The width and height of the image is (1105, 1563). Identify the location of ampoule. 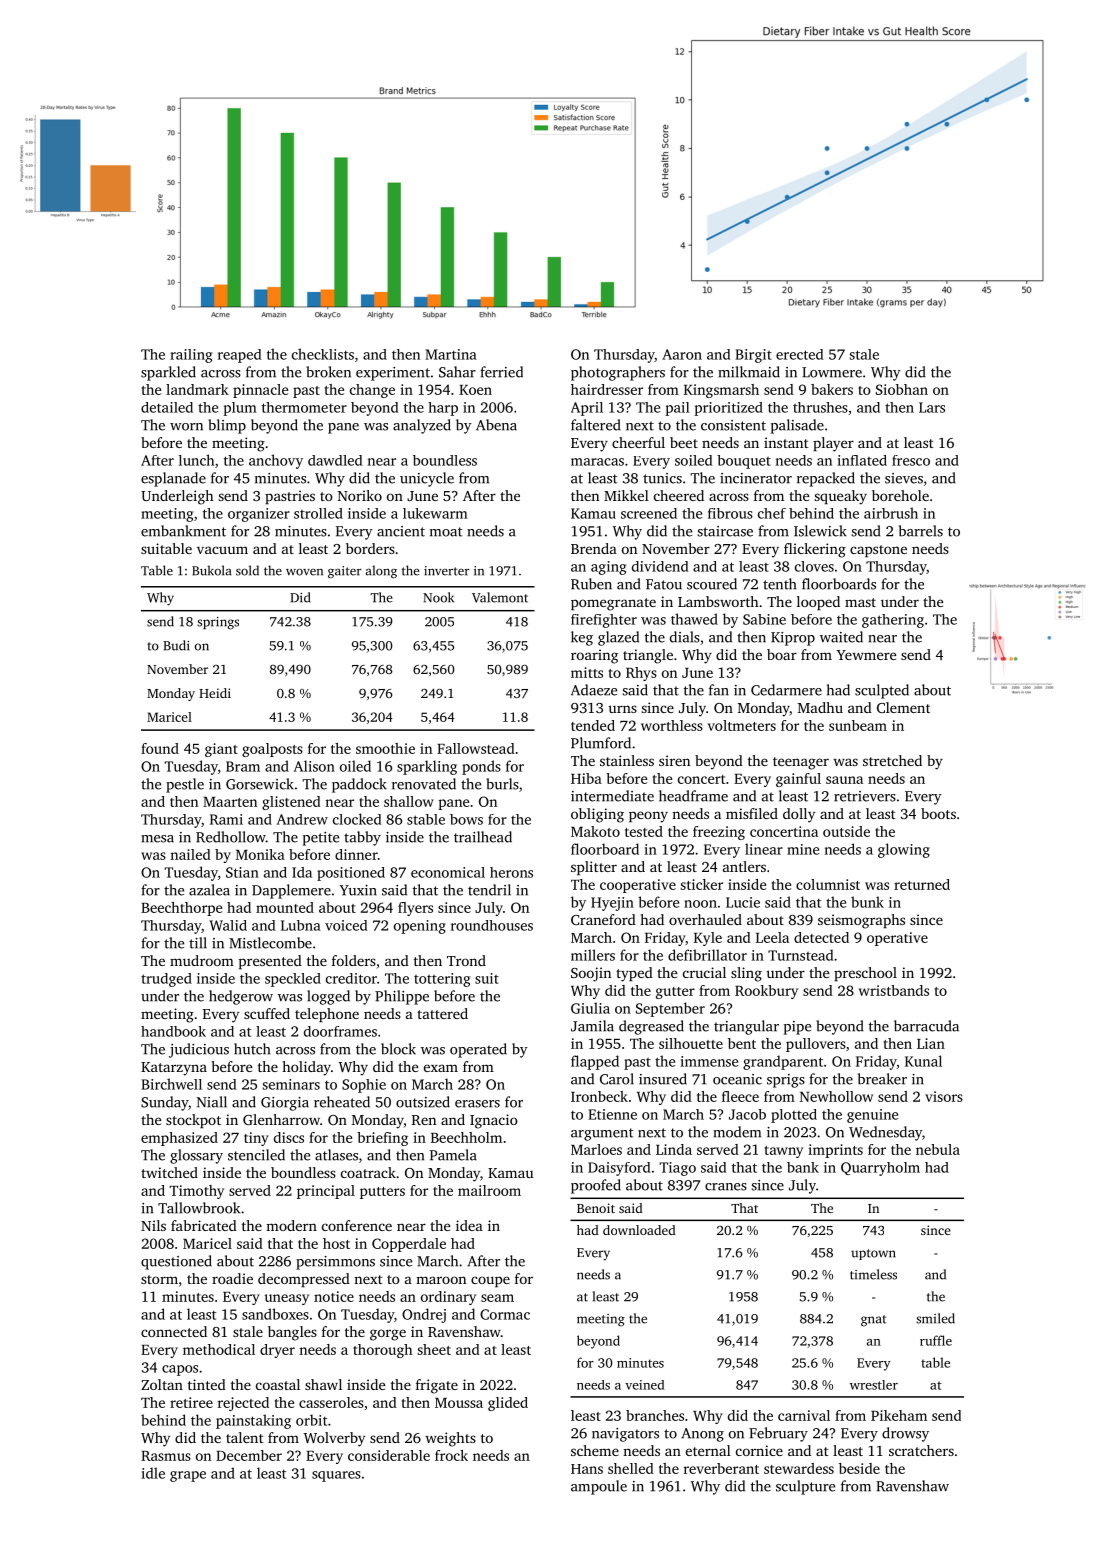
(599, 1487).
